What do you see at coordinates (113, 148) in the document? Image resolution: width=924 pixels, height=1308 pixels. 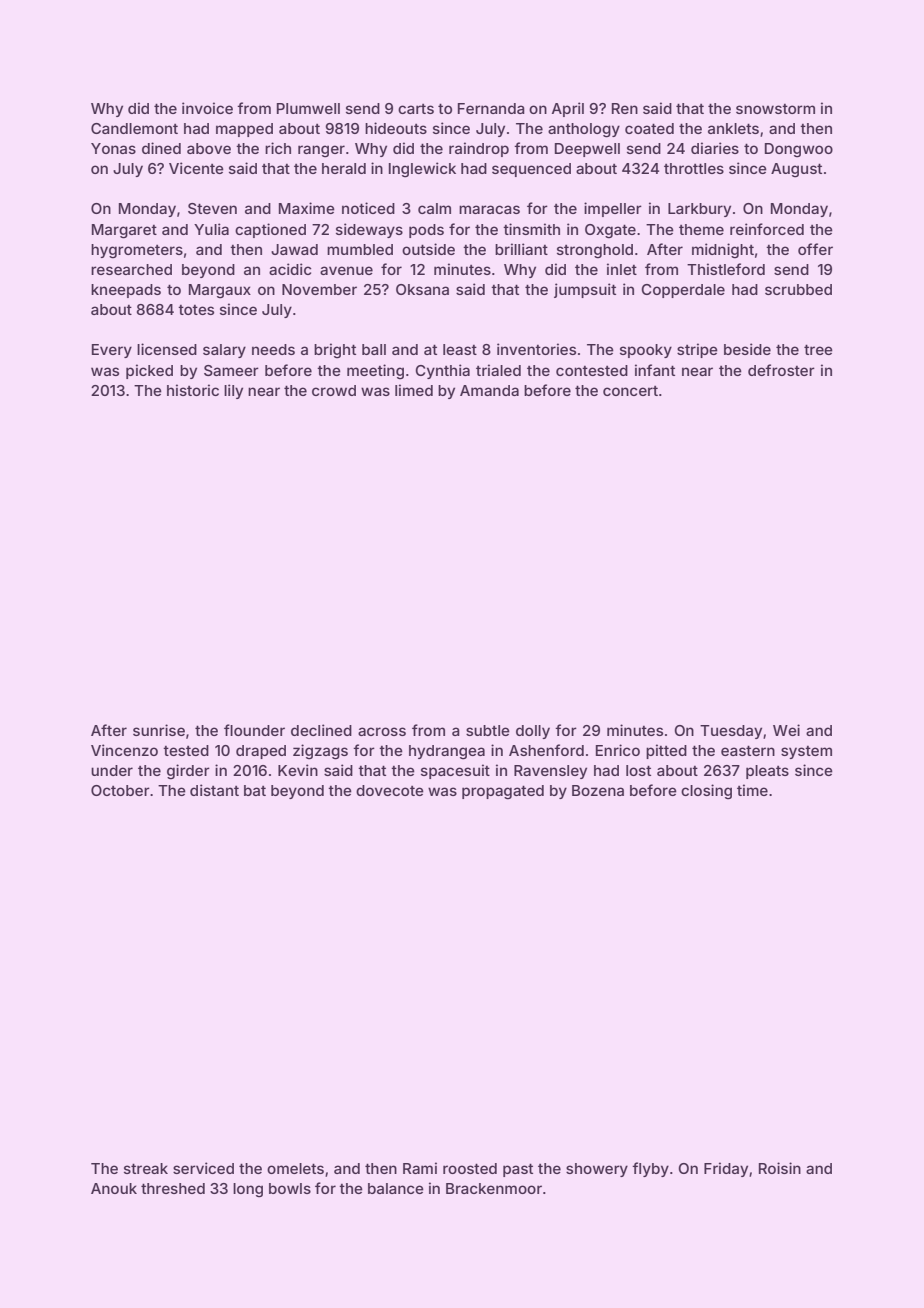 I see `Yonas` at bounding box center [113, 148].
